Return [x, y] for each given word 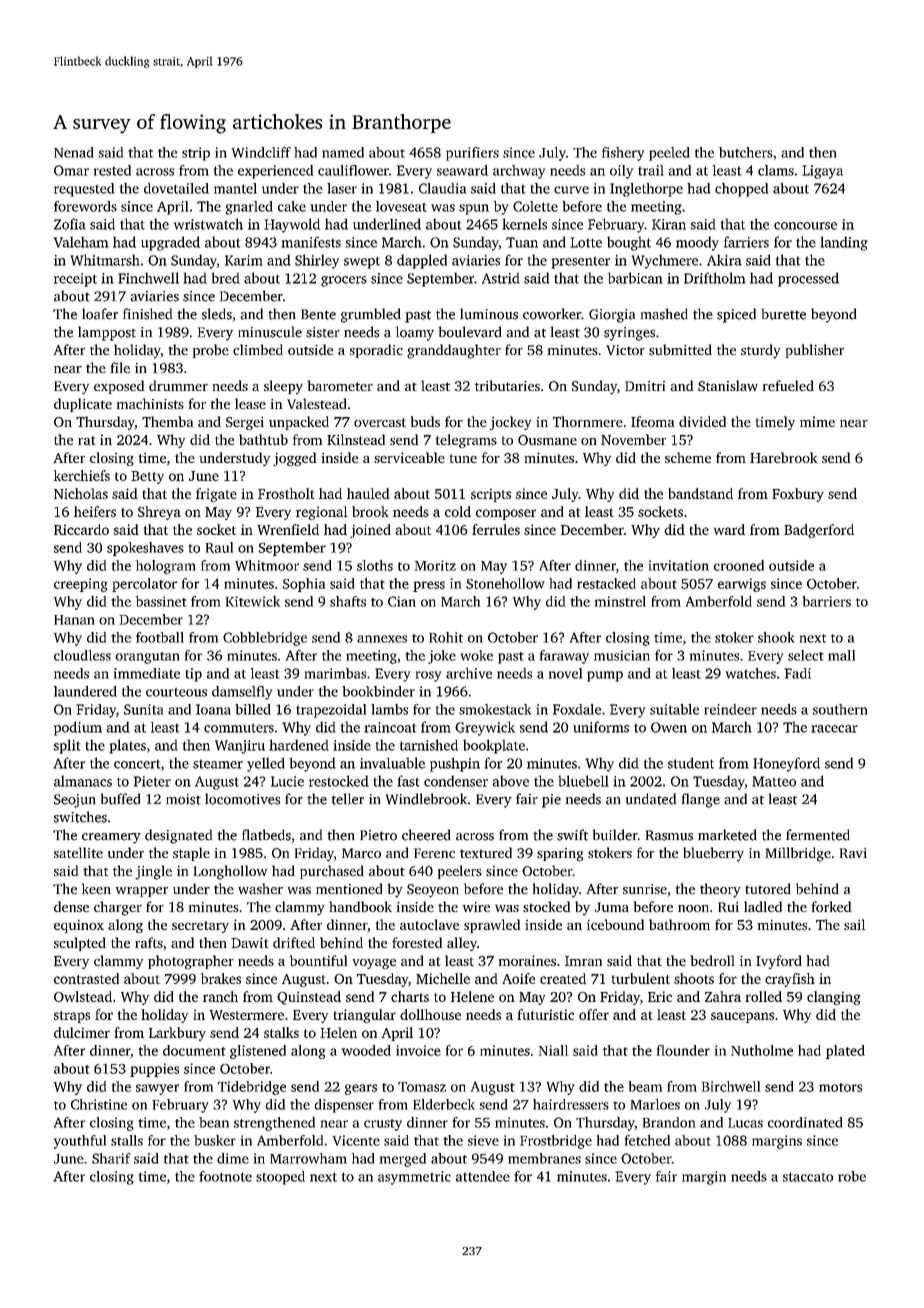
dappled [422, 261]
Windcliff [261, 152]
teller [348, 799]
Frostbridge [556, 1142]
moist [183, 799]
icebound [615, 924]
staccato [808, 1177]
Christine [99, 1104]
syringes [629, 334]
